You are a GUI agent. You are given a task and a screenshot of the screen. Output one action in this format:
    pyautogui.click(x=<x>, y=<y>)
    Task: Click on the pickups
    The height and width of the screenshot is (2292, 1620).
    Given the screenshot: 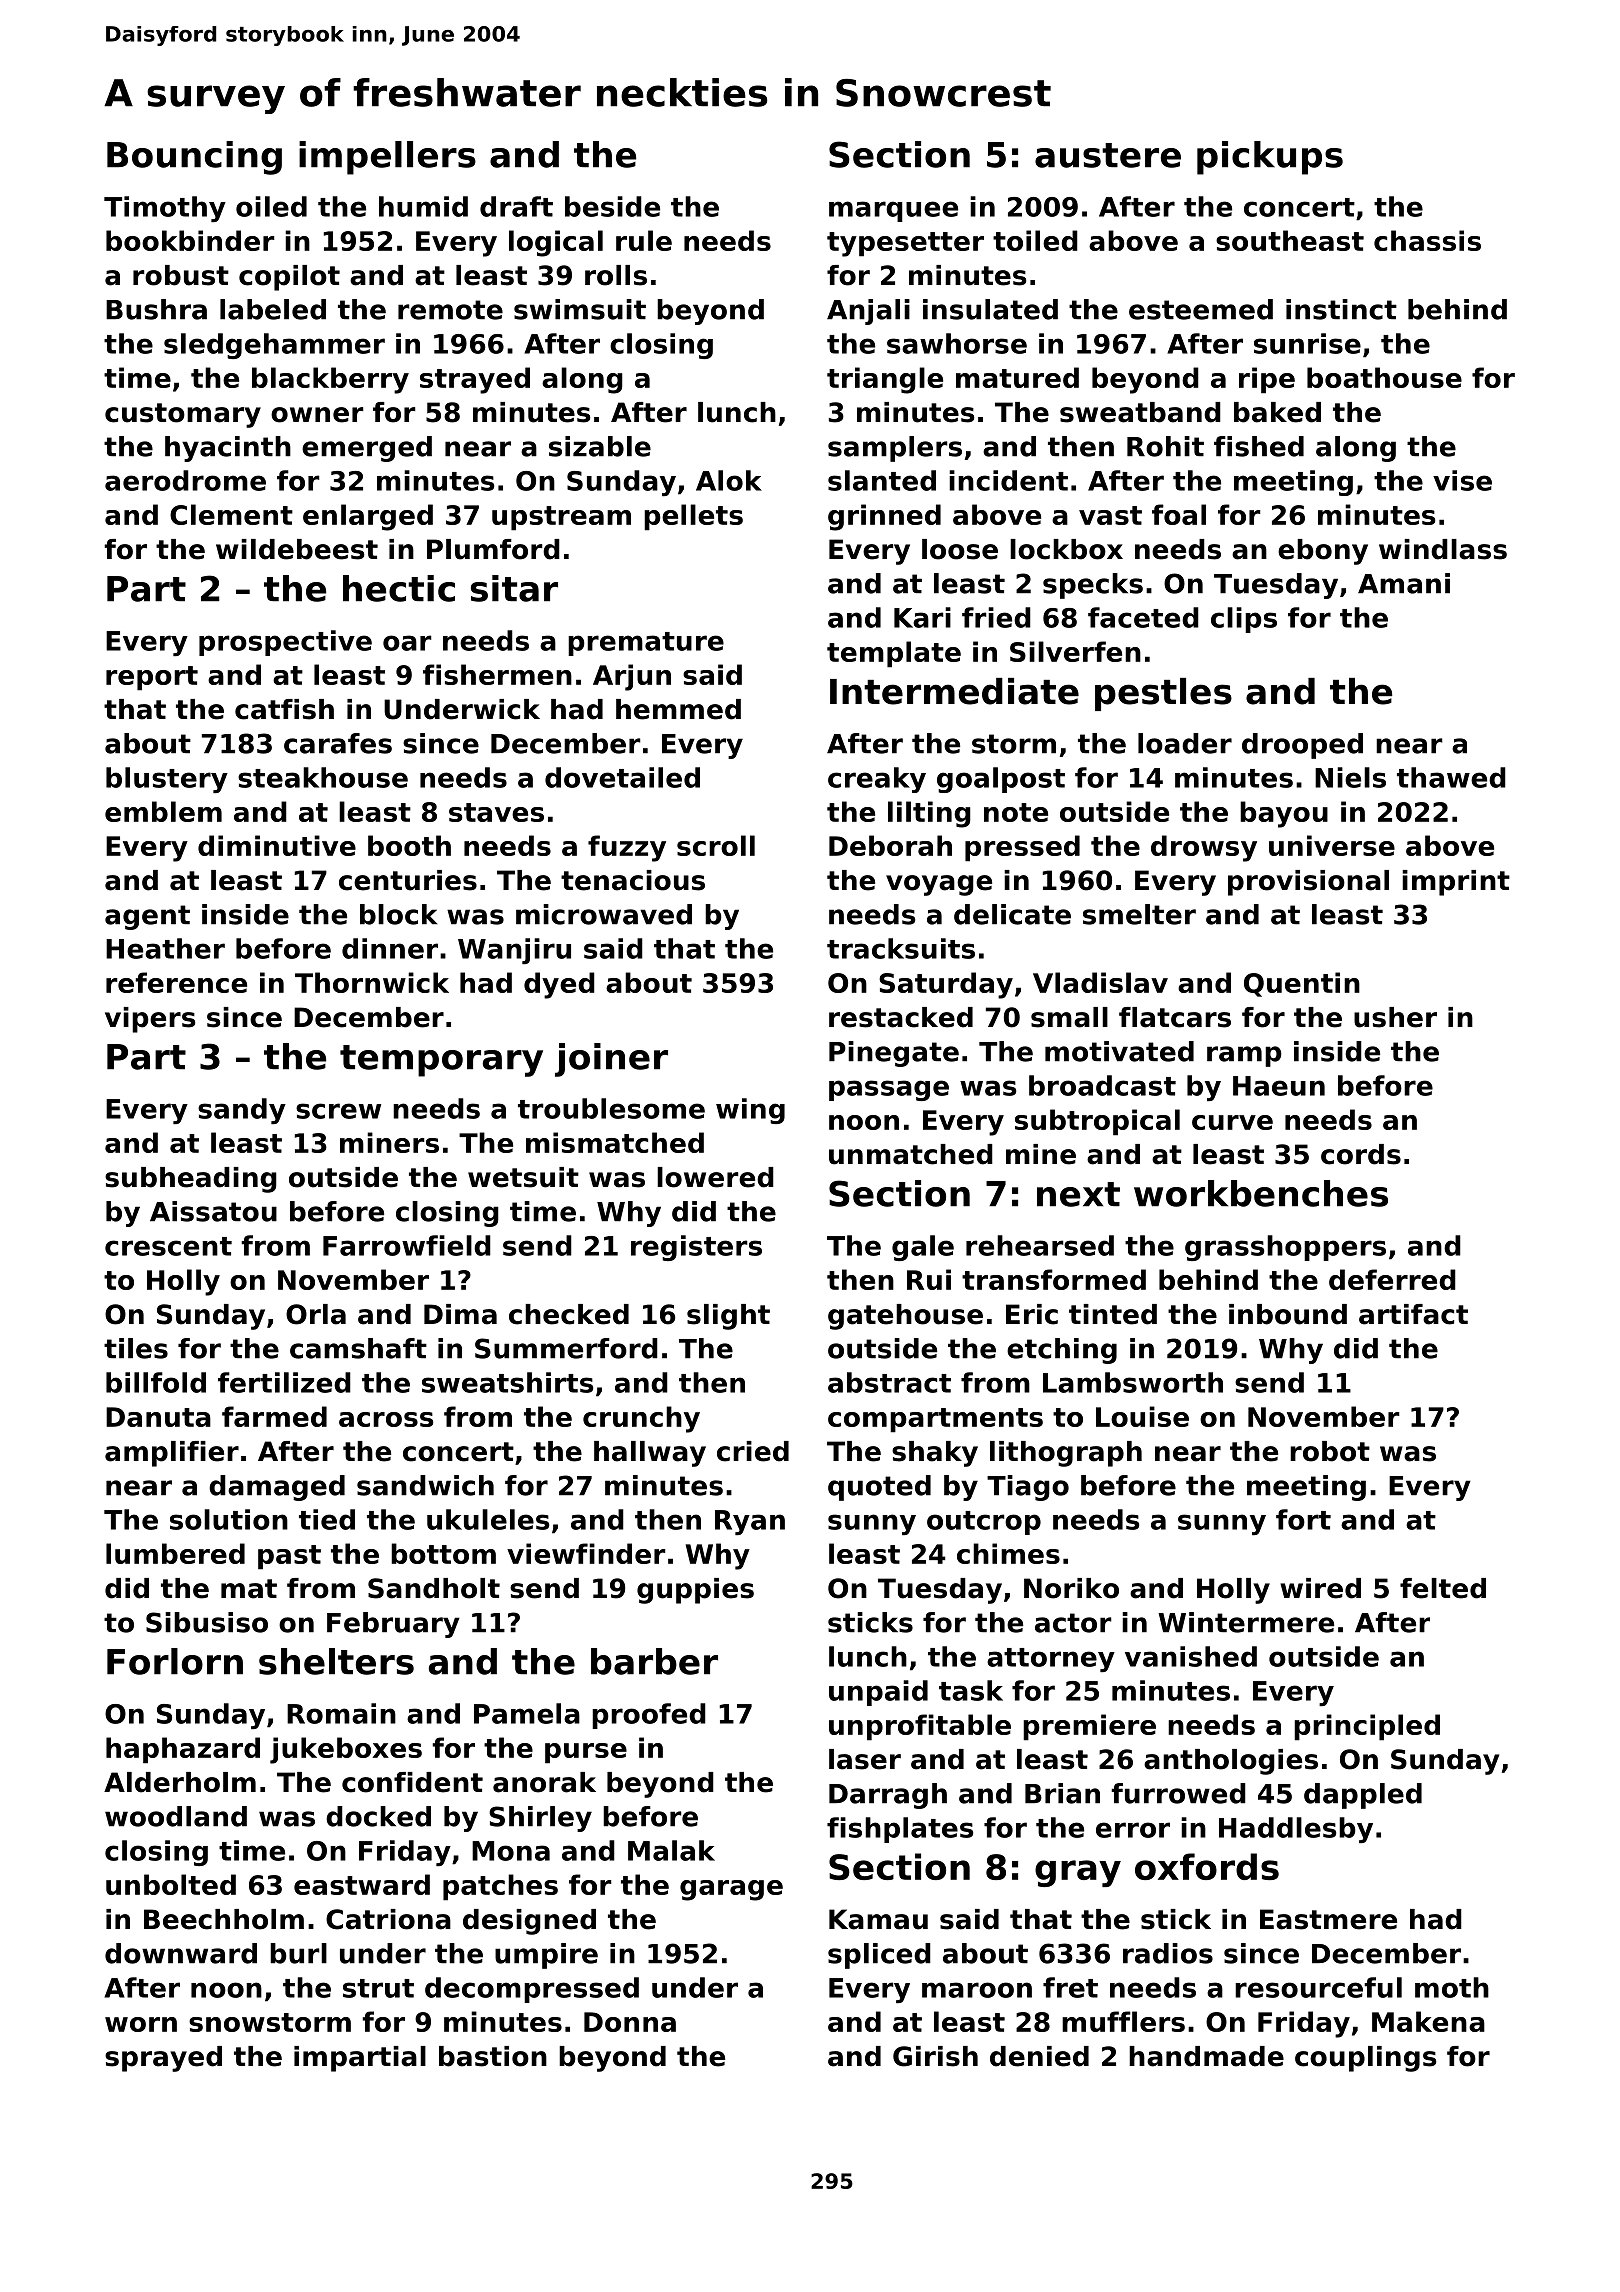 What is the action you would take?
    pyautogui.click(x=1270, y=158)
